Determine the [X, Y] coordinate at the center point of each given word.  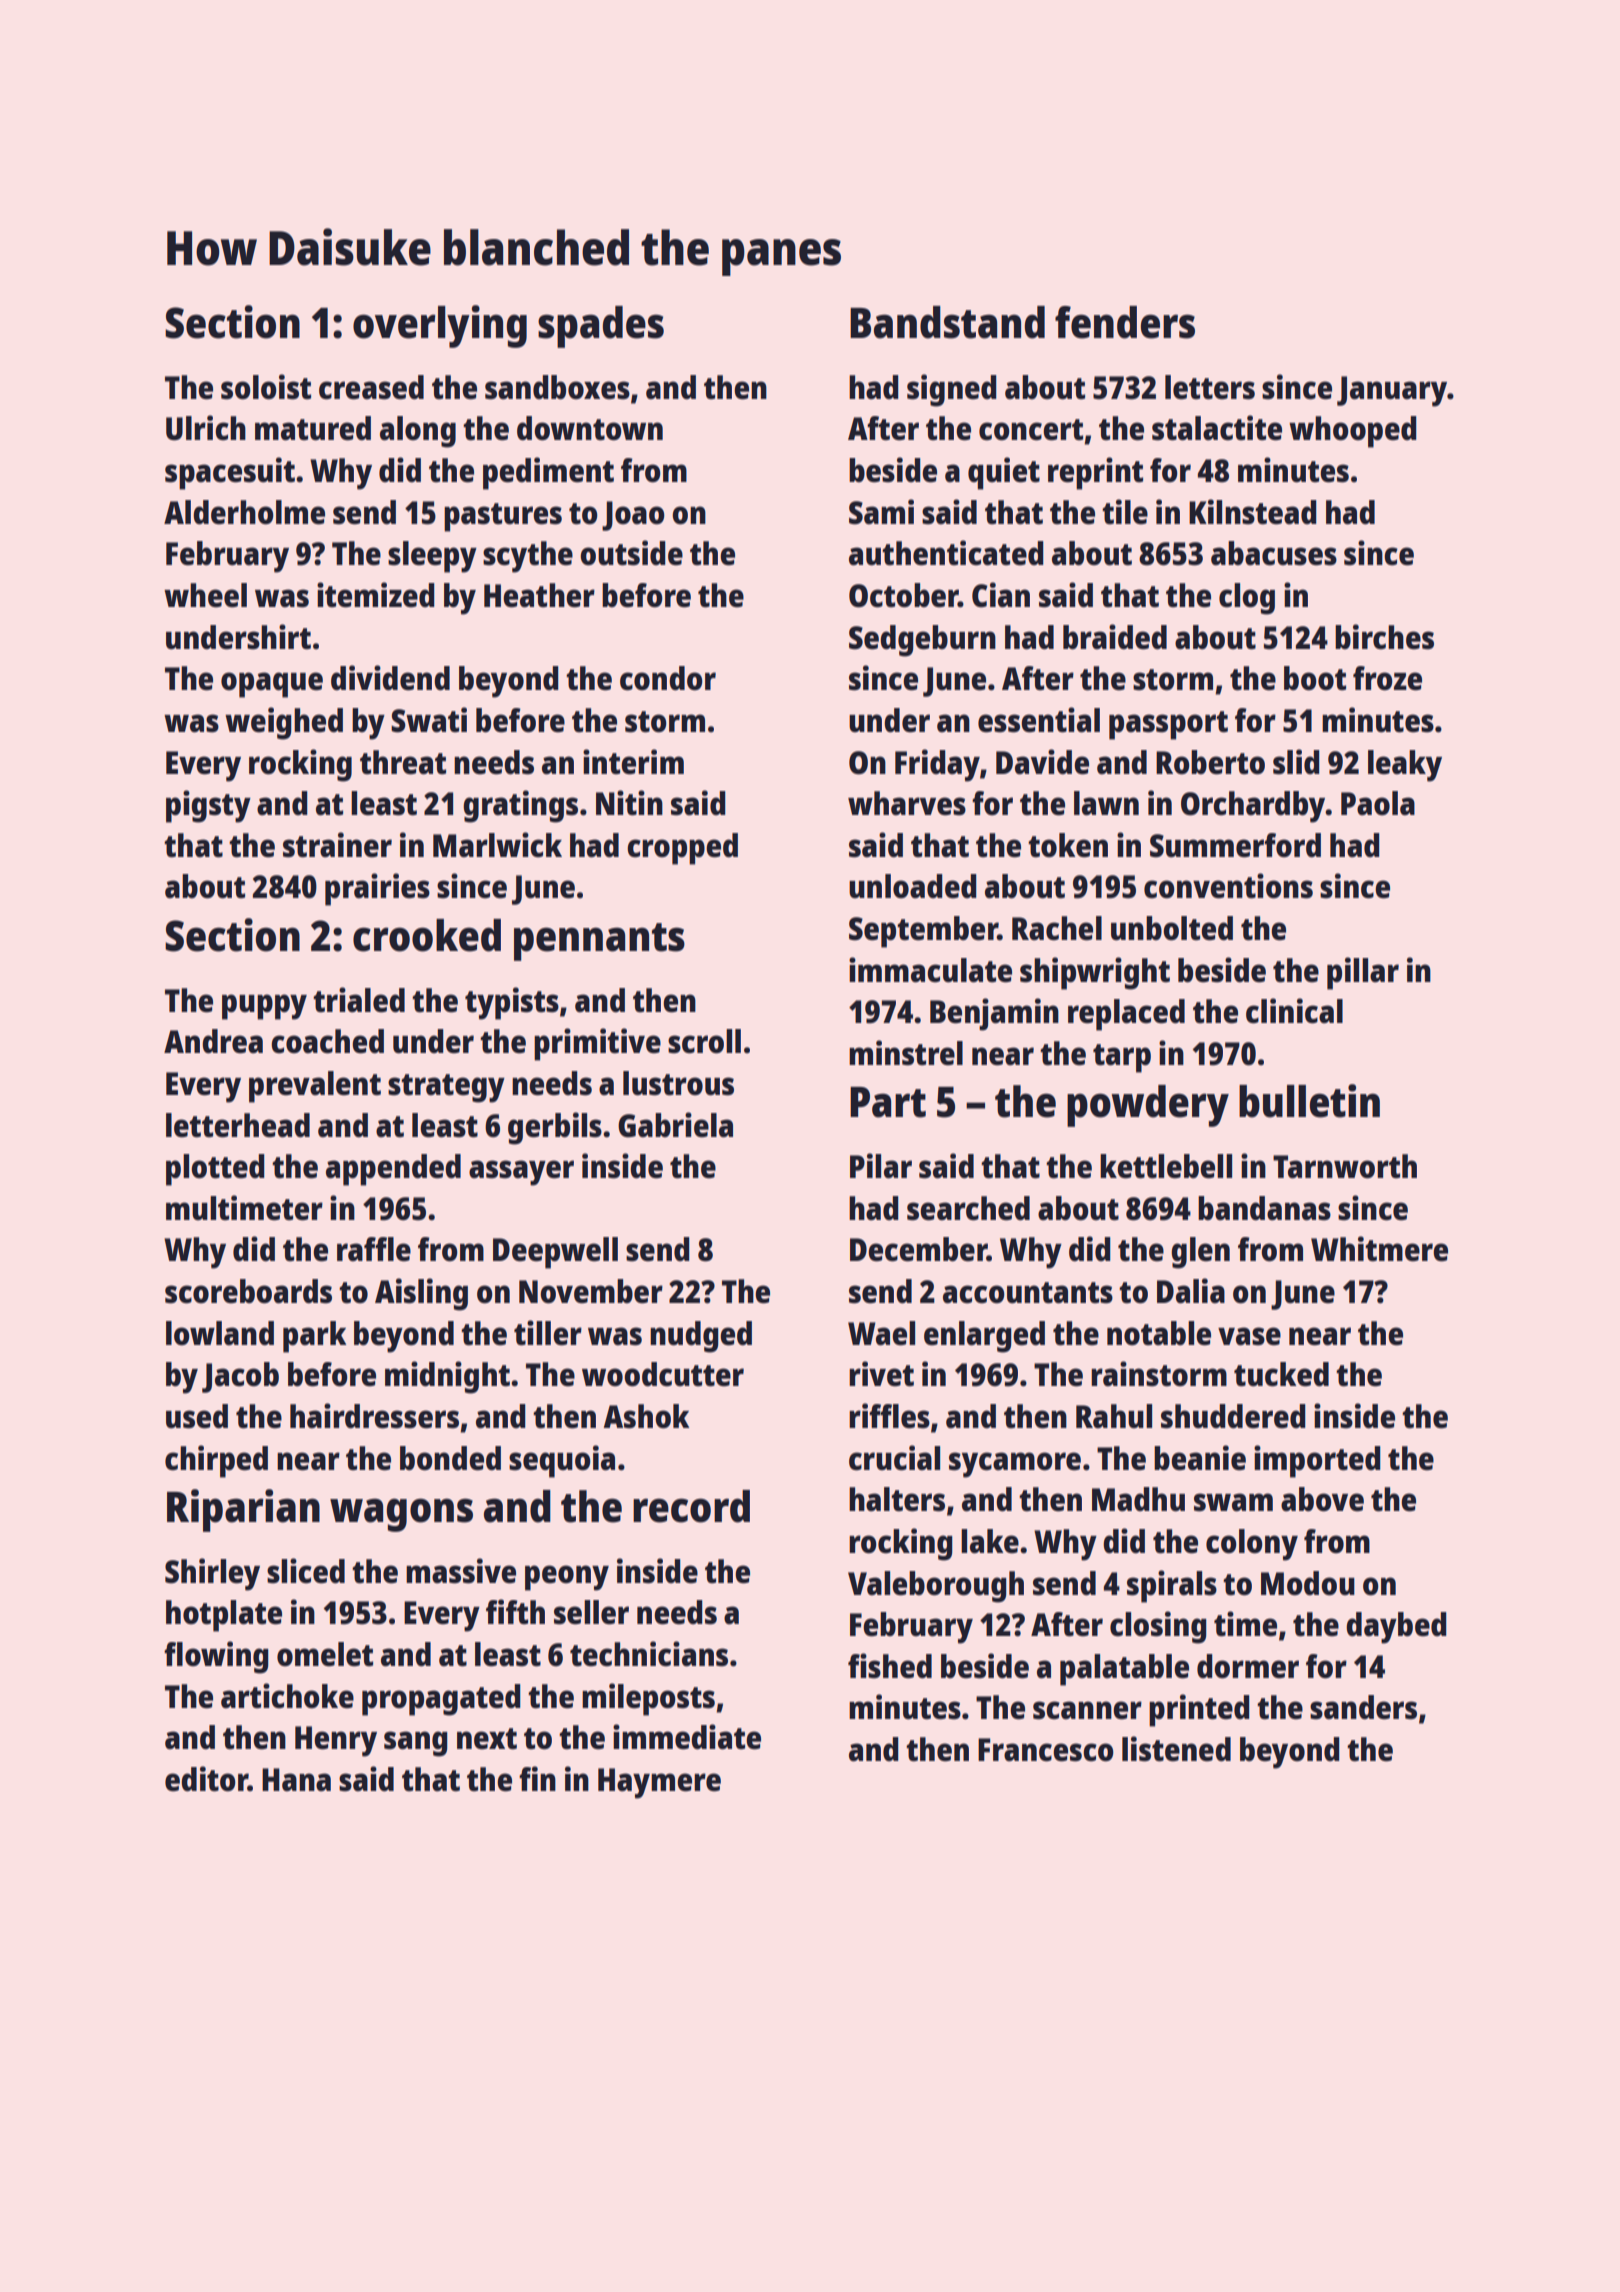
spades [601, 327]
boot [1315, 678]
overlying [440, 326]
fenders [1125, 322]
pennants [599, 942]
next [487, 1739]
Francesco [1046, 1750]
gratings [520, 806]
